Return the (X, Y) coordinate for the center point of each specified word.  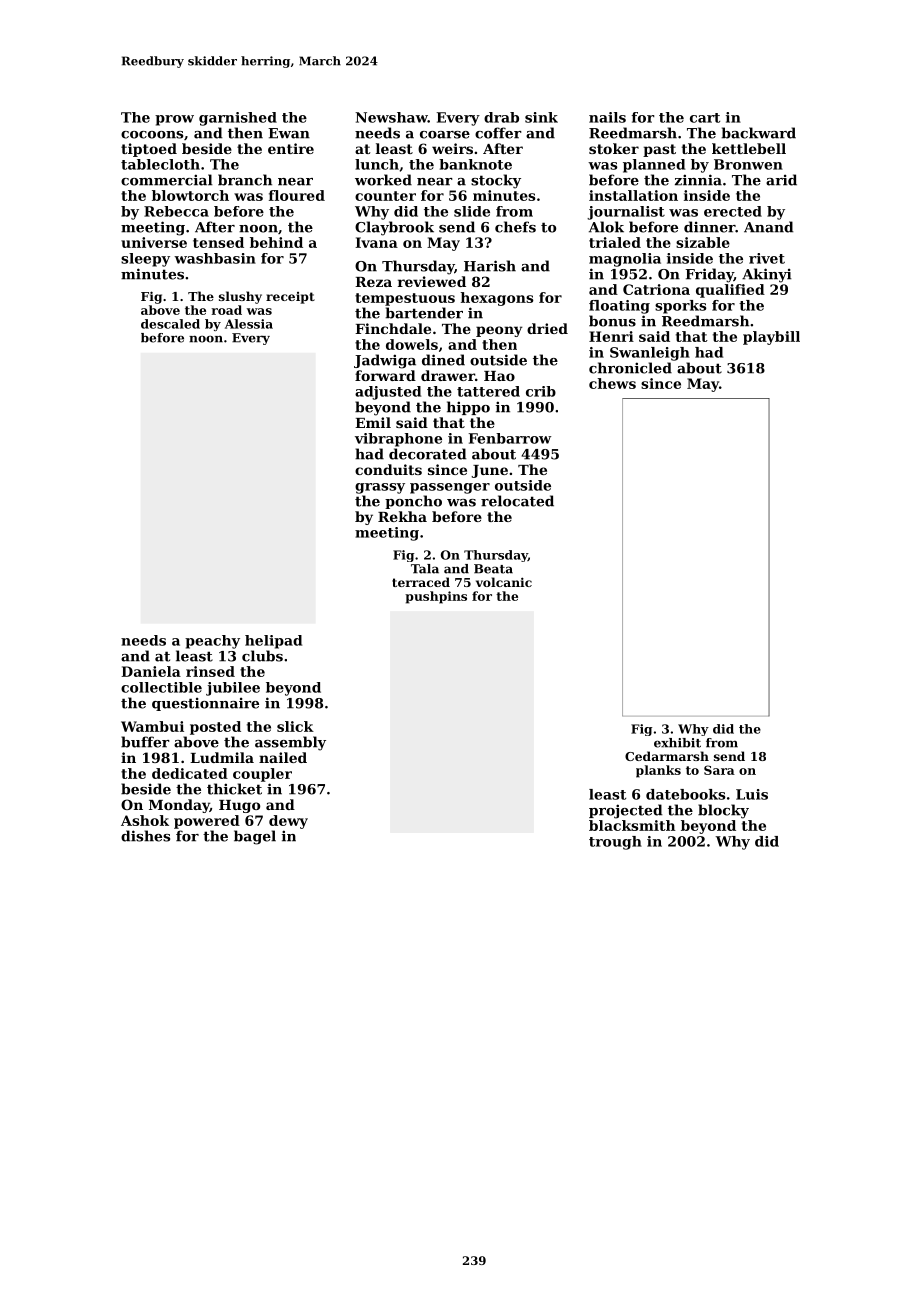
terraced (421, 582)
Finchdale (393, 328)
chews (612, 383)
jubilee (233, 689)
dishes (145, 836)
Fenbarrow (510, 438)
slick (295, 726)
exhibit (677, 743)
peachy (212, 642)
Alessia (249, 324)
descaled (170, 324)
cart (705, 118)
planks (658, 771)
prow (174, 120)
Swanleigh (650, 354)
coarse (445, 135)
